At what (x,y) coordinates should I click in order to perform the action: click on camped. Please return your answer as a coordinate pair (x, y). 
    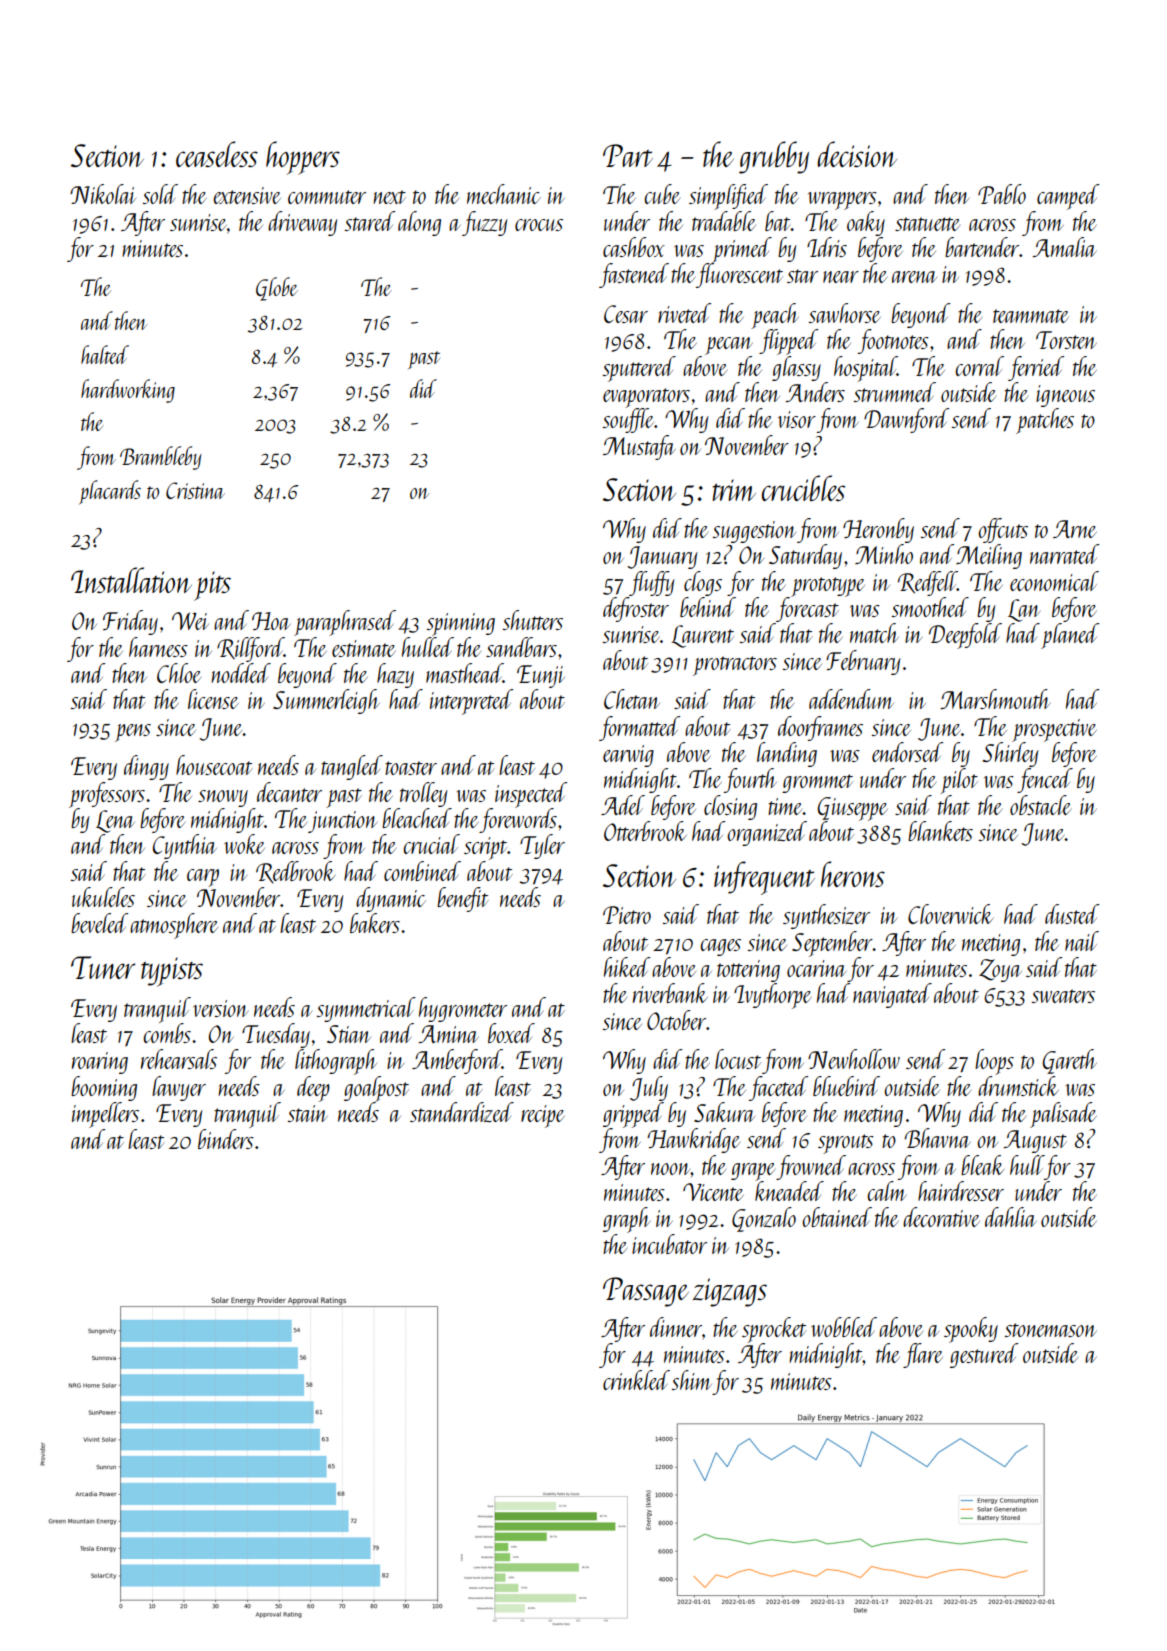
    Looking at the image, I should click on (1068, 197).
